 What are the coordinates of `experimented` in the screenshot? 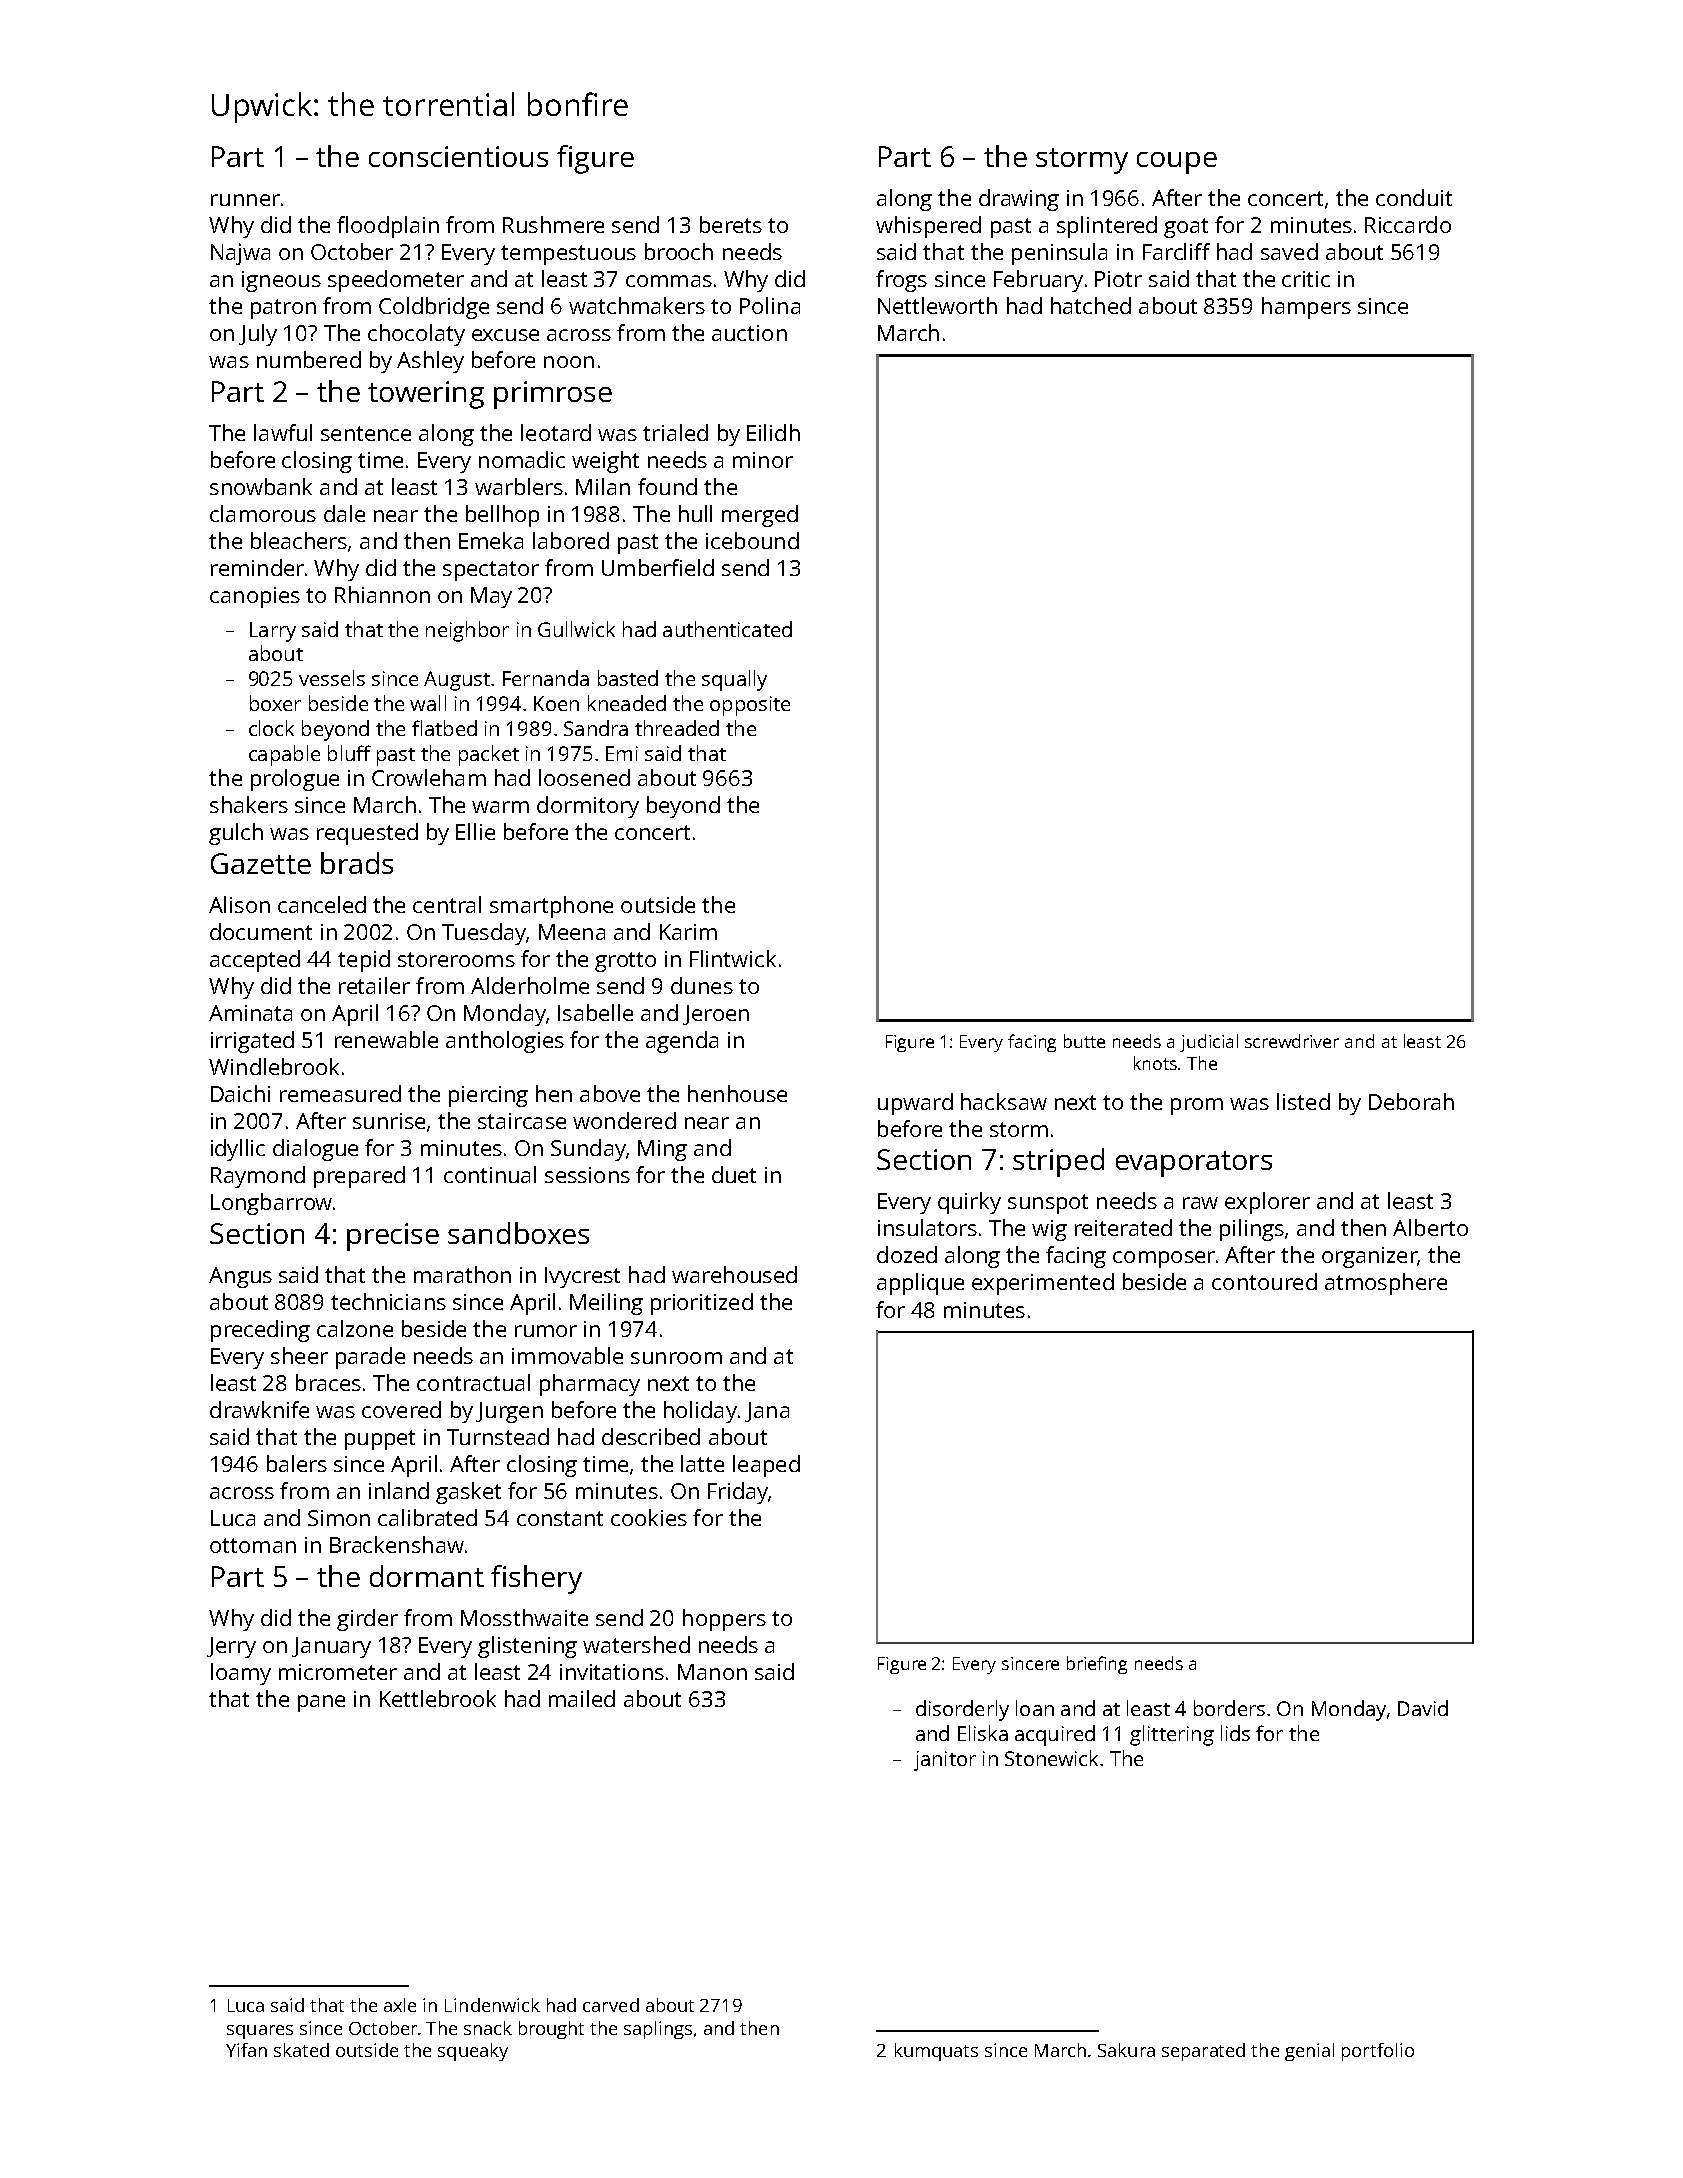 It's located at (1043, 1284).
